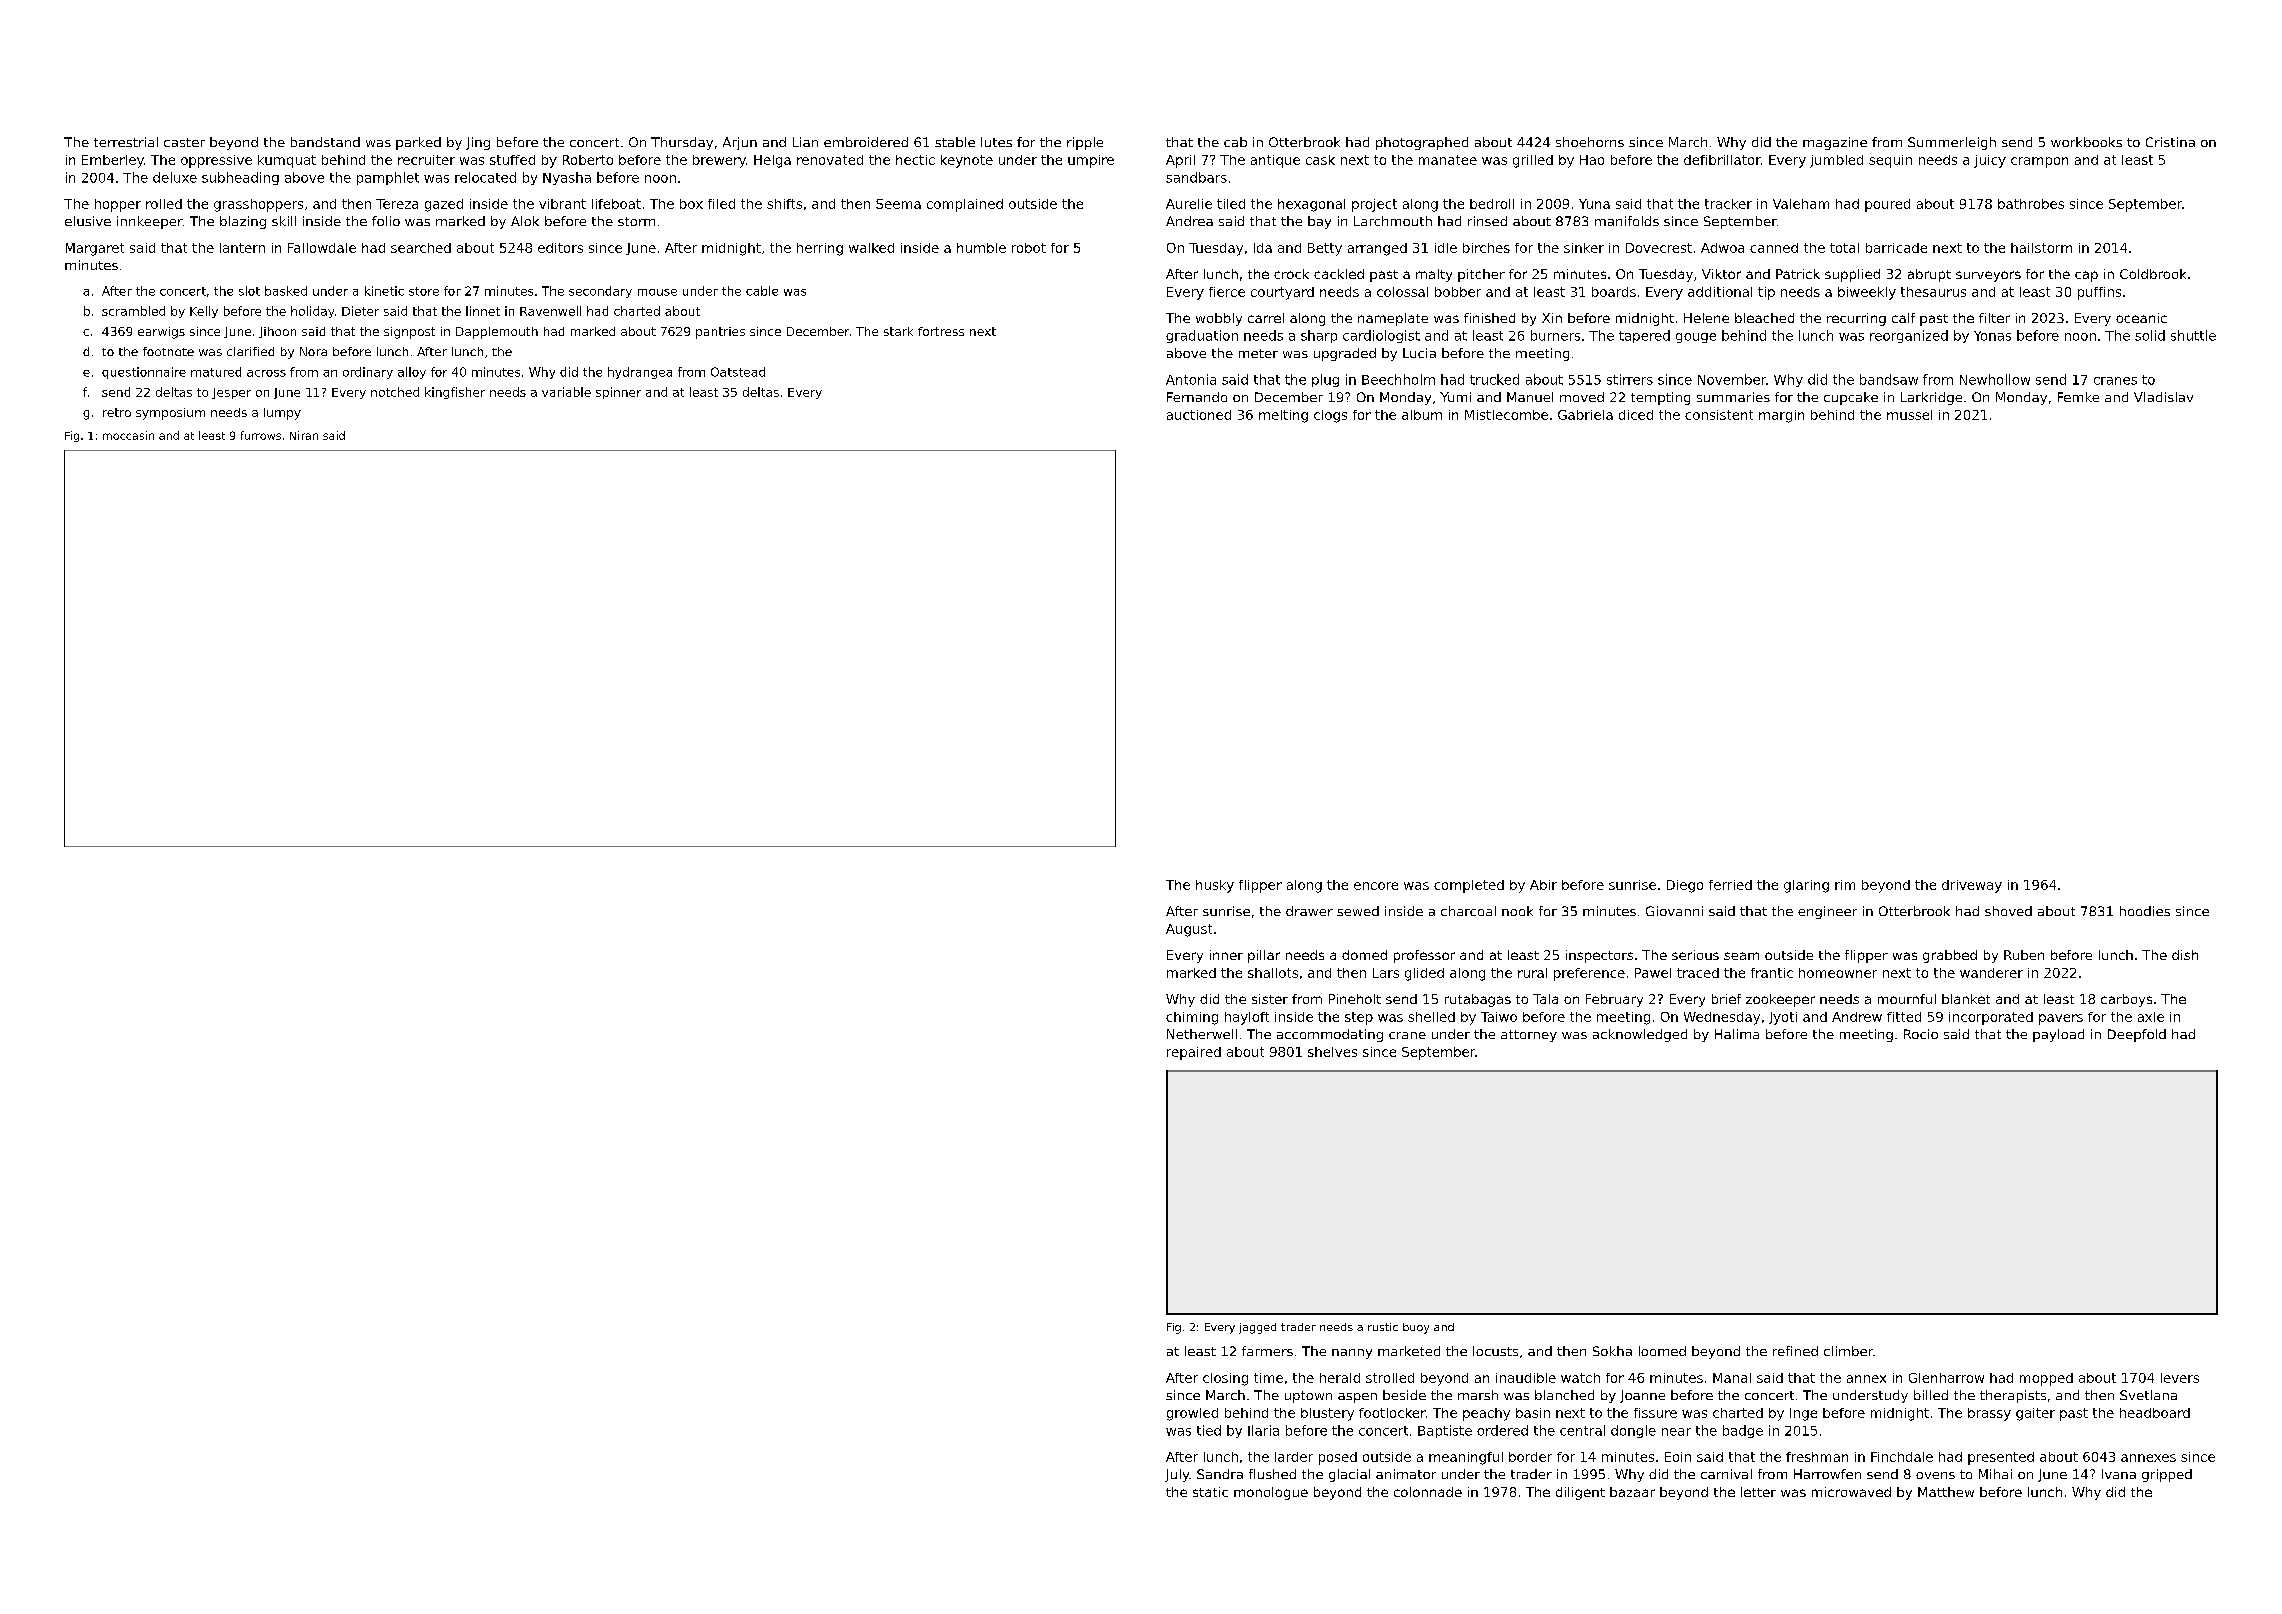  What do you see at coordinates (967, 161) in the image?
I see `keynote` at bounding box center [967, 161].
